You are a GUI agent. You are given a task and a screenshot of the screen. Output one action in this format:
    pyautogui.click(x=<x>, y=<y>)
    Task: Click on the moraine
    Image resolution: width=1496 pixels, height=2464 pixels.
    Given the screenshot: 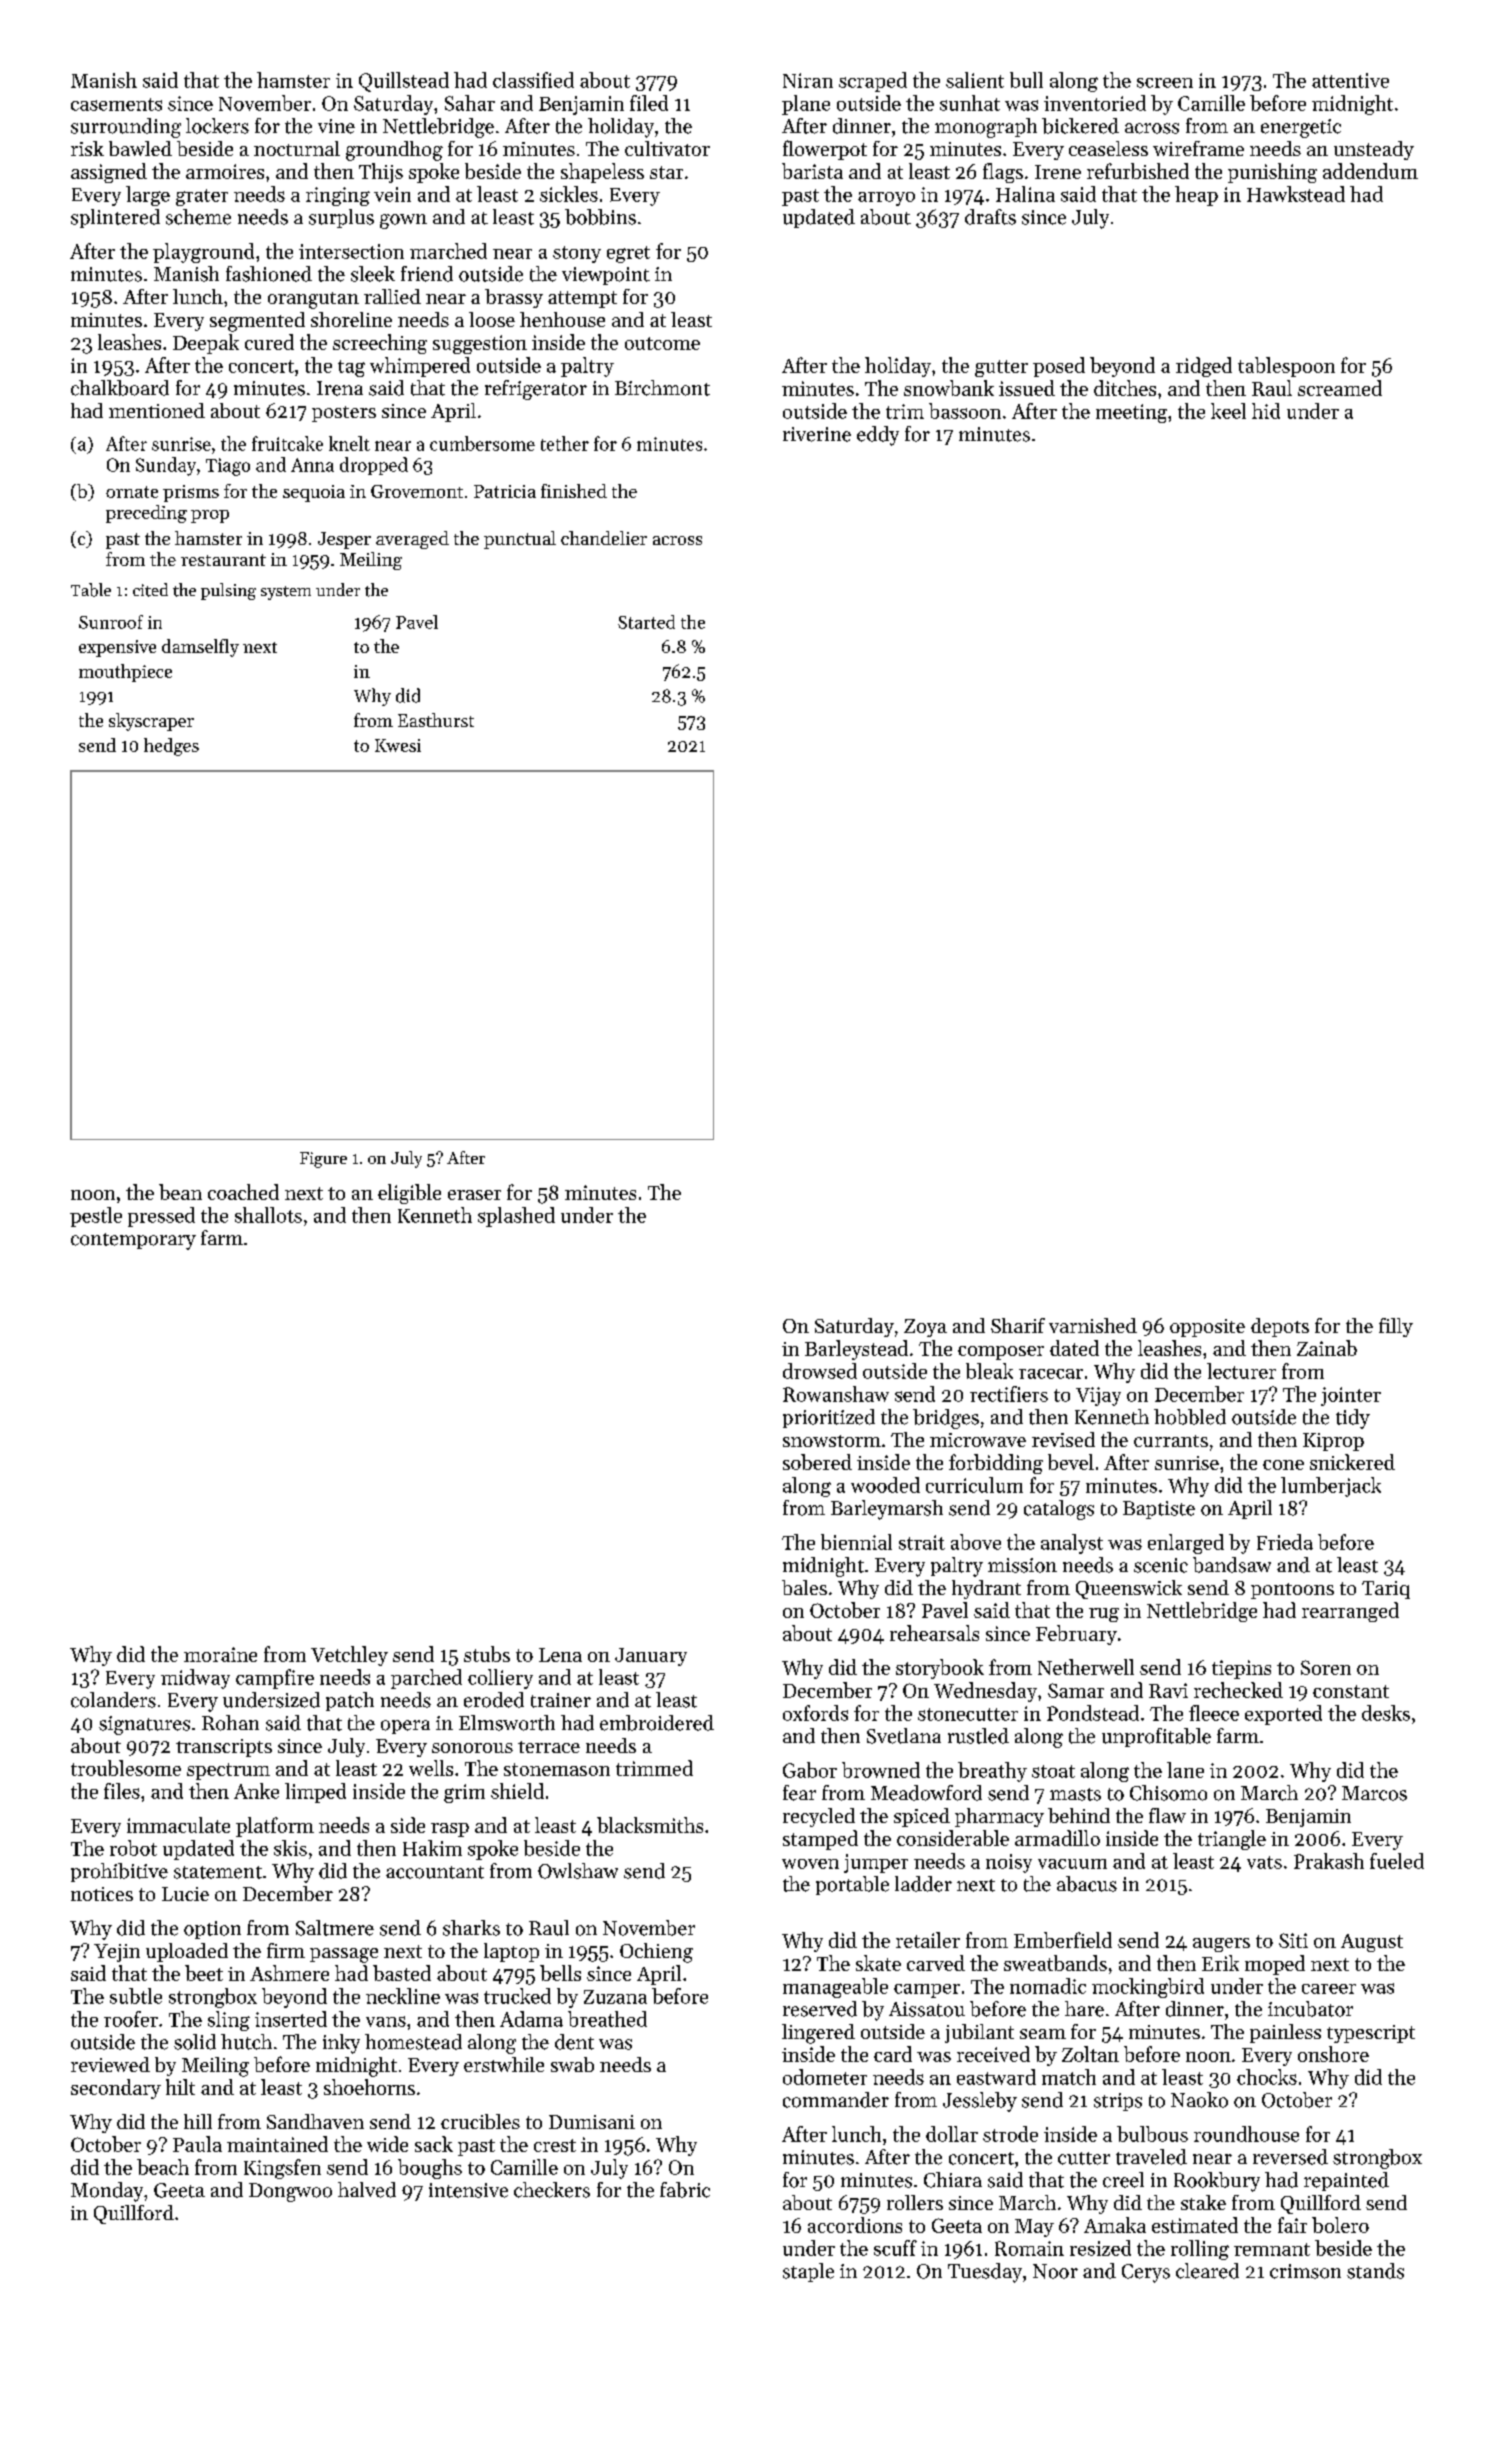 What is the action you would take?
    pyautogui.click(x=220, y=1654)
